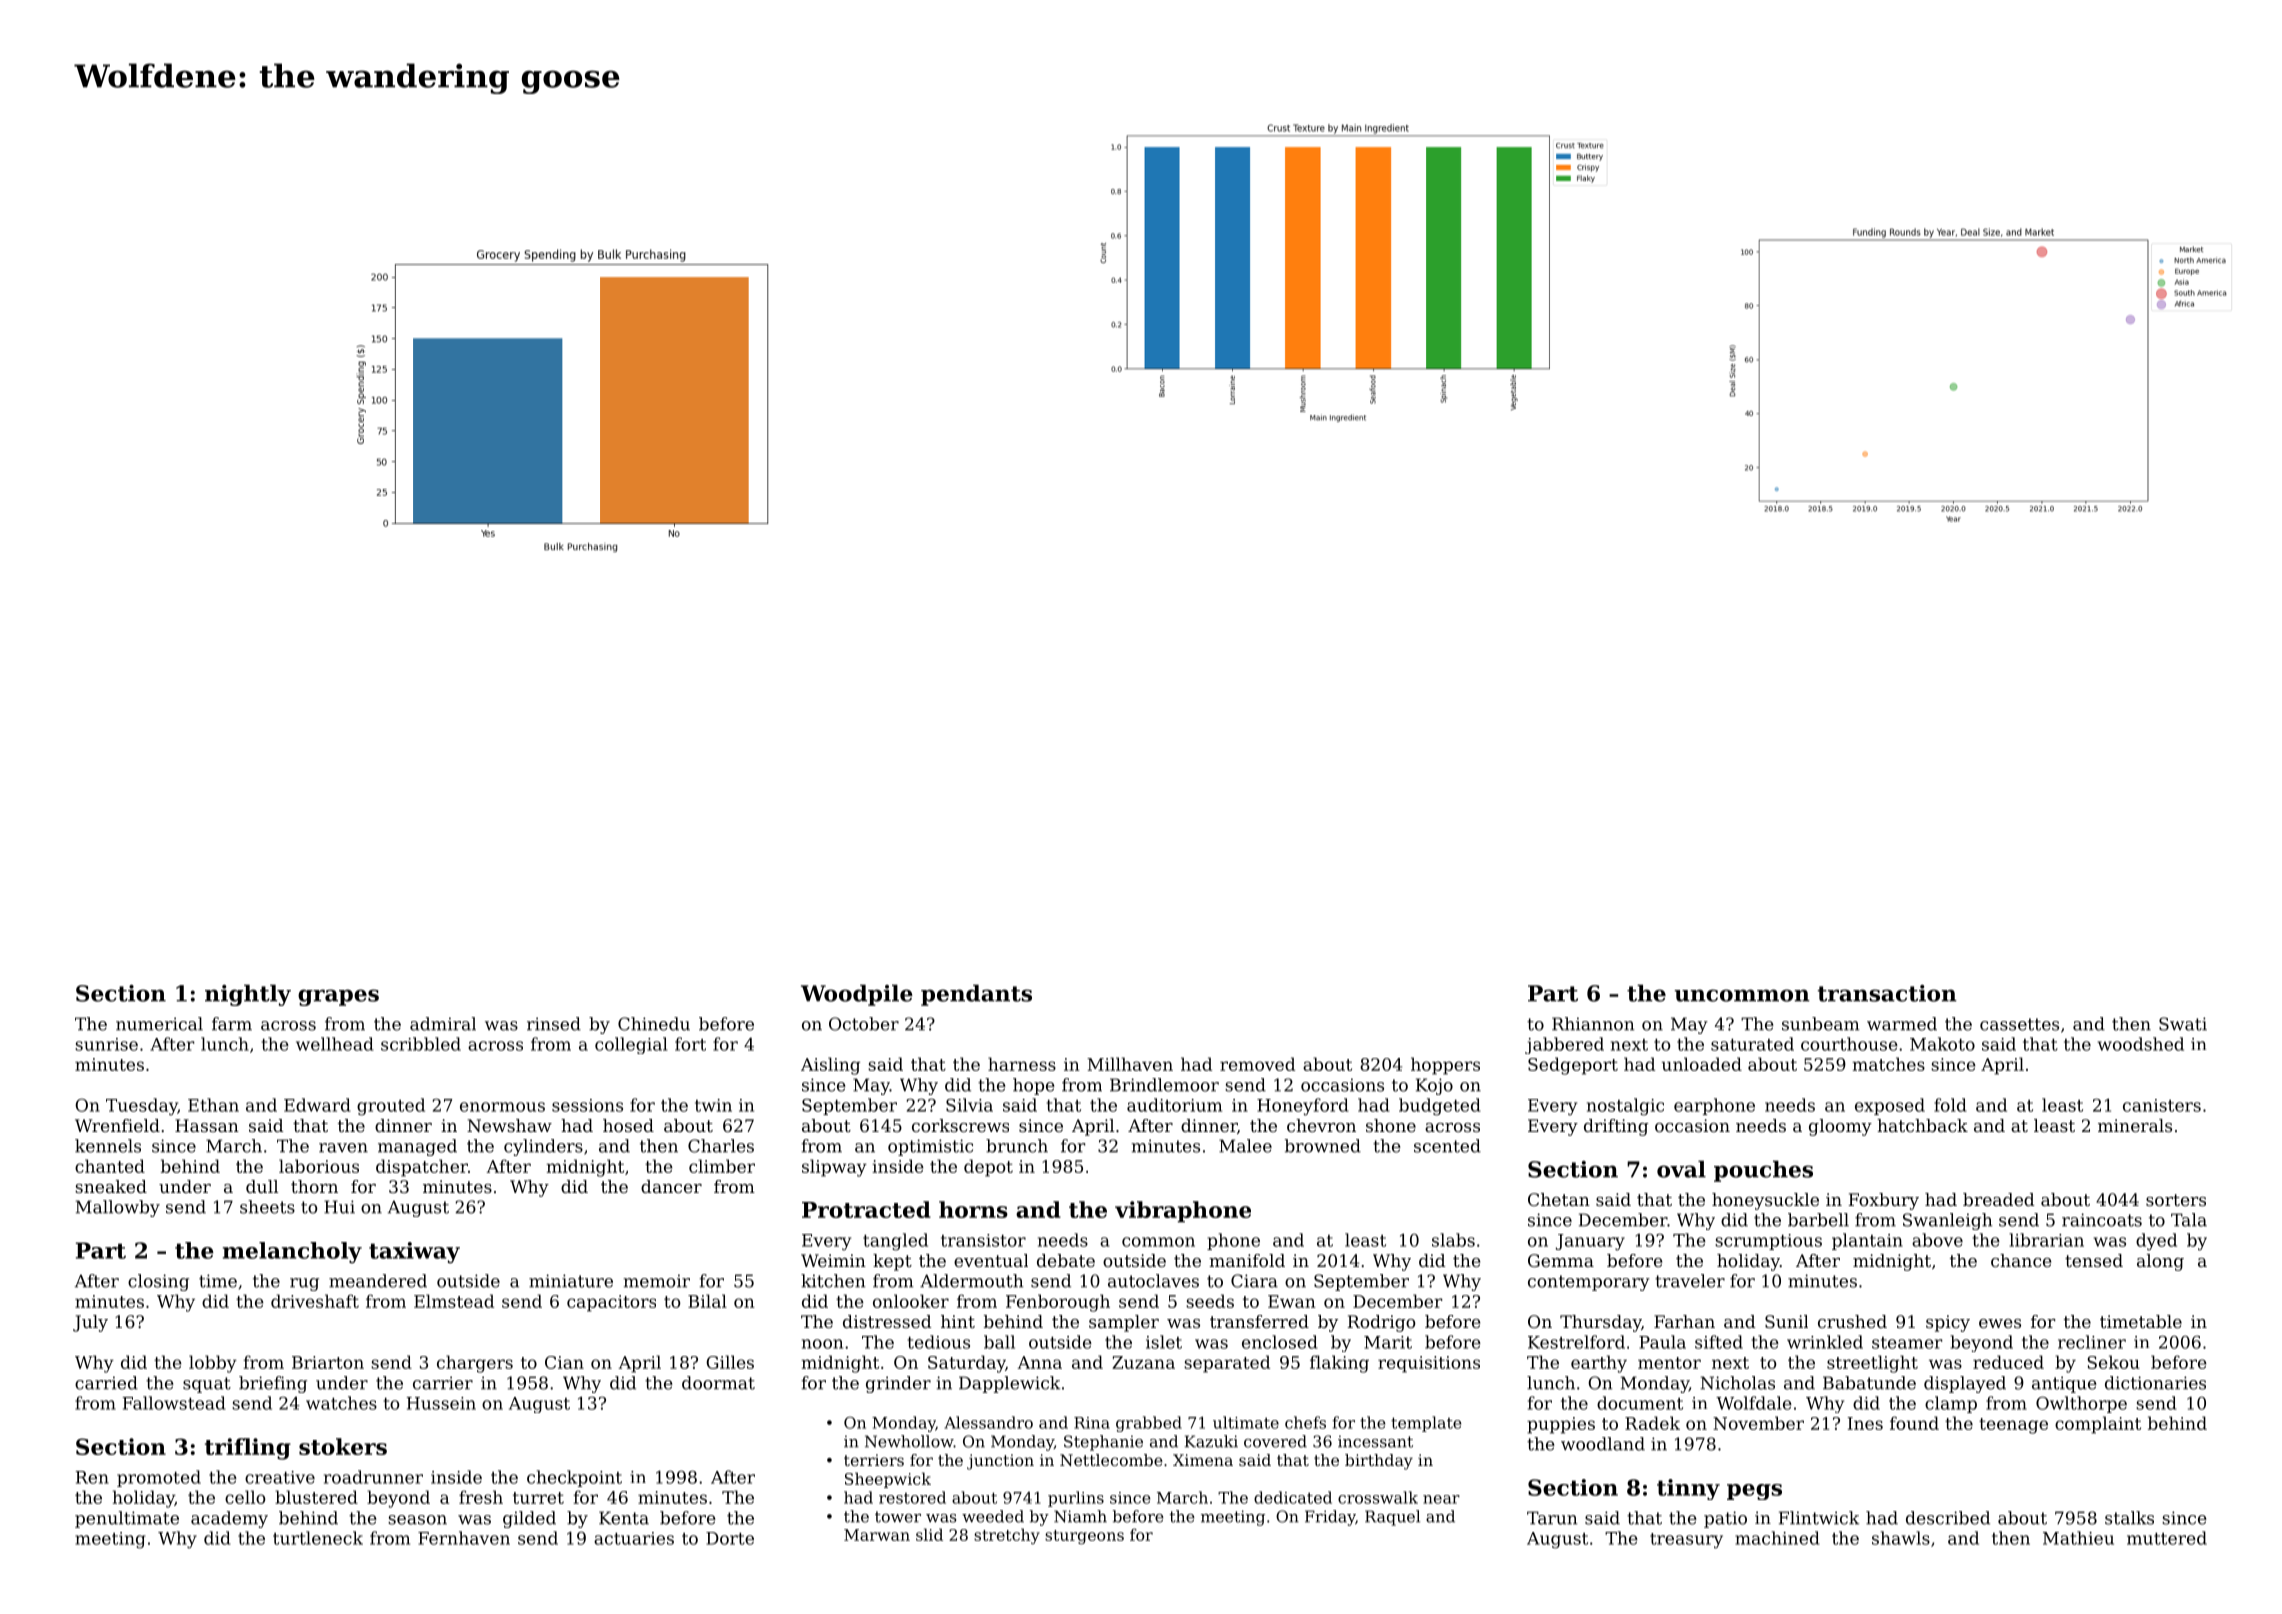 This page has height=1614, width=2282. What do you see at coordinates (1379, 1462) in the page?
I see `birthday` at bounding box center [1379, 1462].
